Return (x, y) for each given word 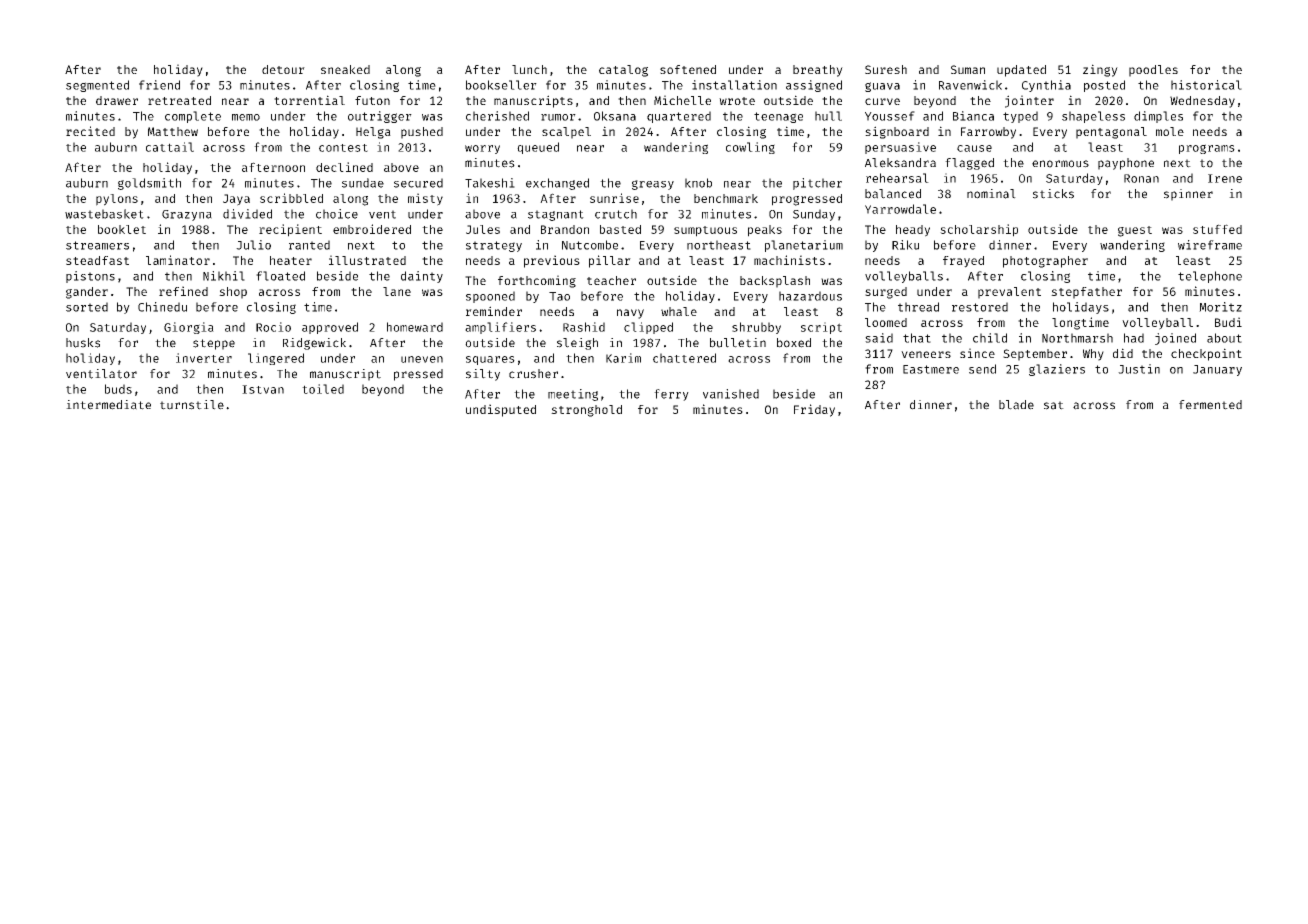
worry (482, 149)
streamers (97, 245)
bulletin (738, 343)
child (990, 338)
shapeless (1093, 117)
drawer (117, 100)
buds (118, 389)
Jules (483, 229)
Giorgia (189, 328)
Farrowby (988, 133)
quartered (679, 117)
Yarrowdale (900, 209)
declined (344, 167)
